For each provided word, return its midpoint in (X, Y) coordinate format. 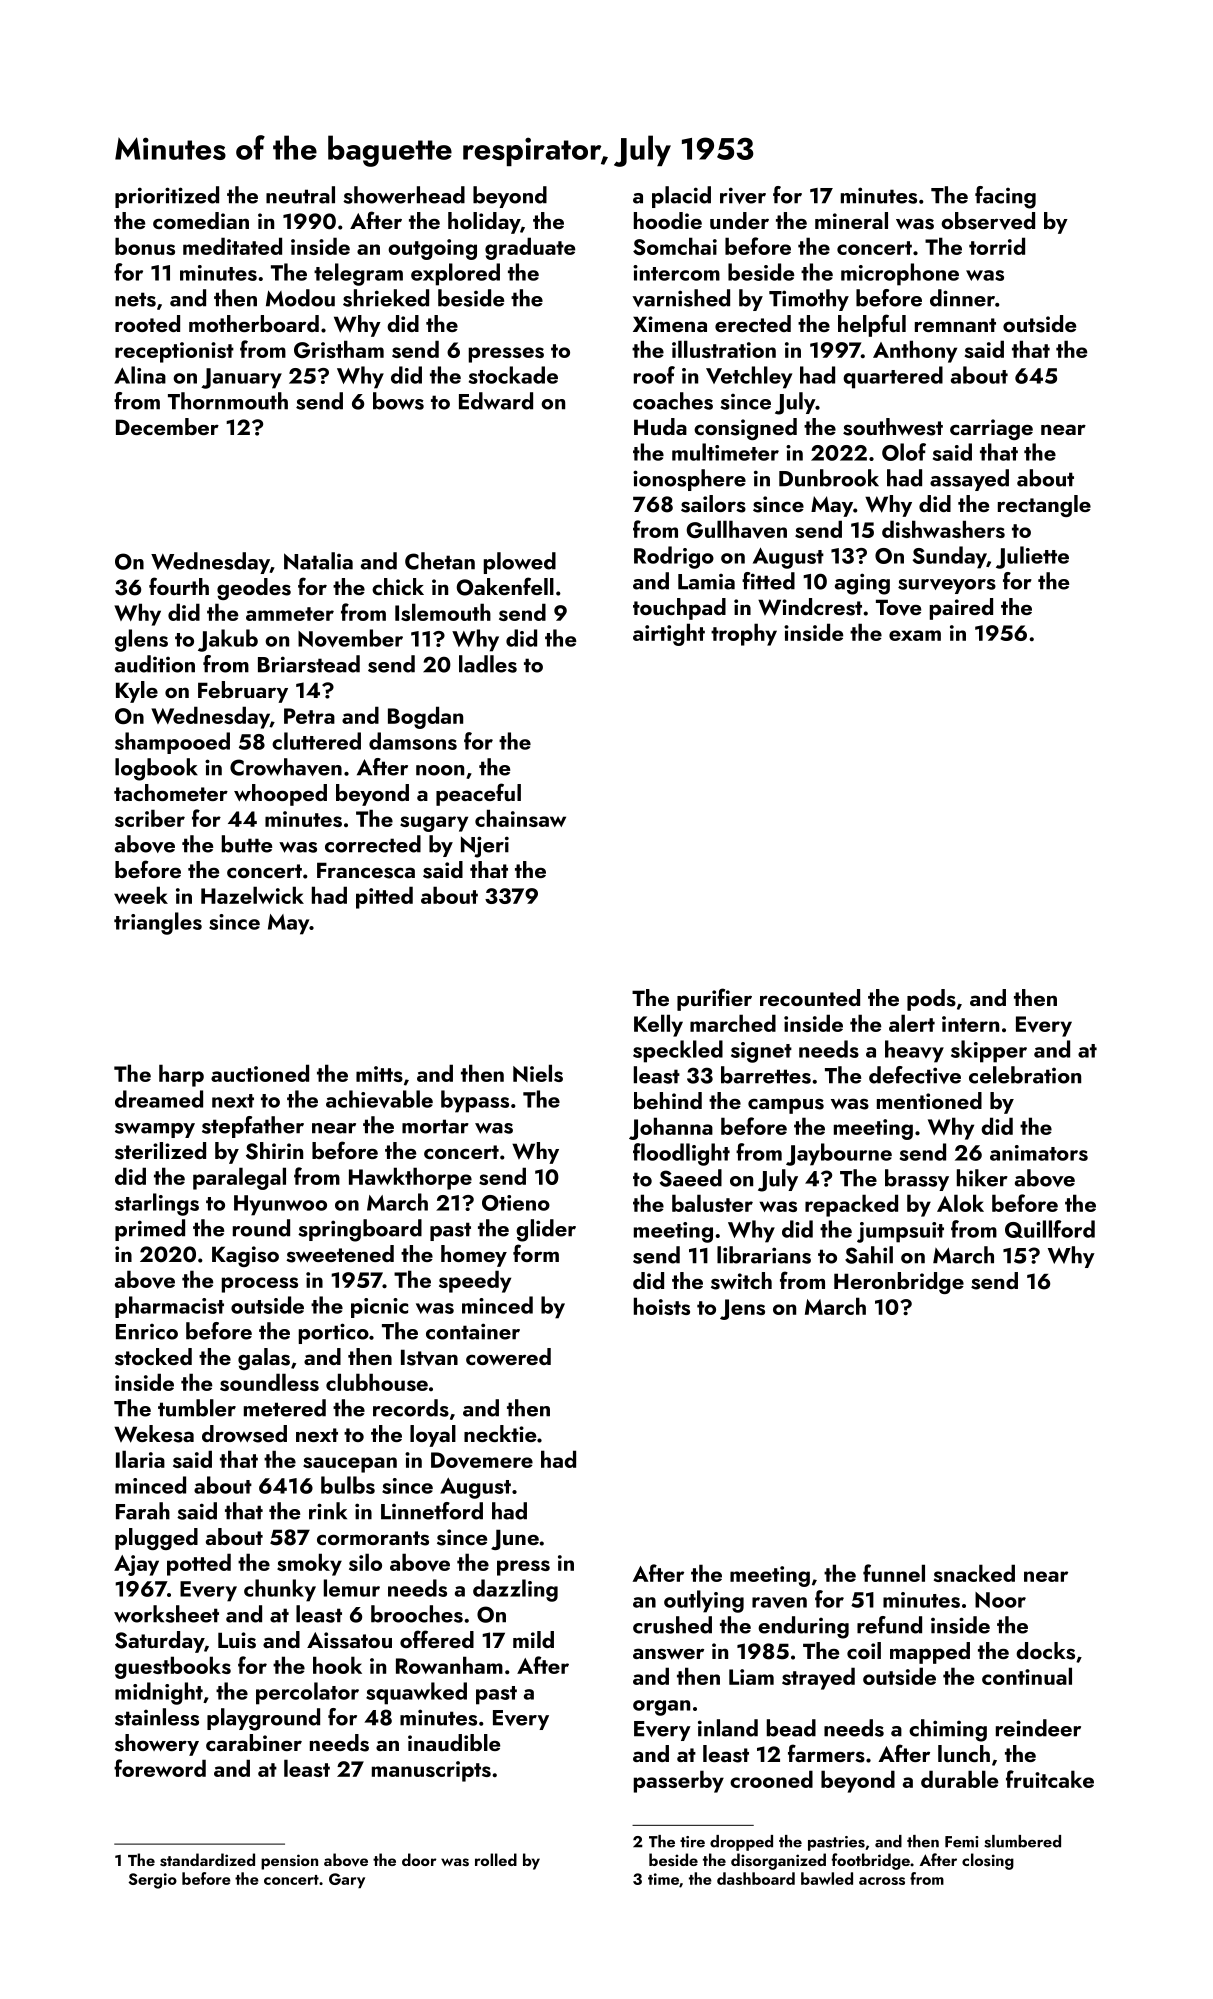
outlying (704, 1601)
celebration (1025, 1075)
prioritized (167, 197)
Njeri (485, 847)
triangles (158, 923)
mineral (851, 220)
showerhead (404, 195)
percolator (307, 1693)
